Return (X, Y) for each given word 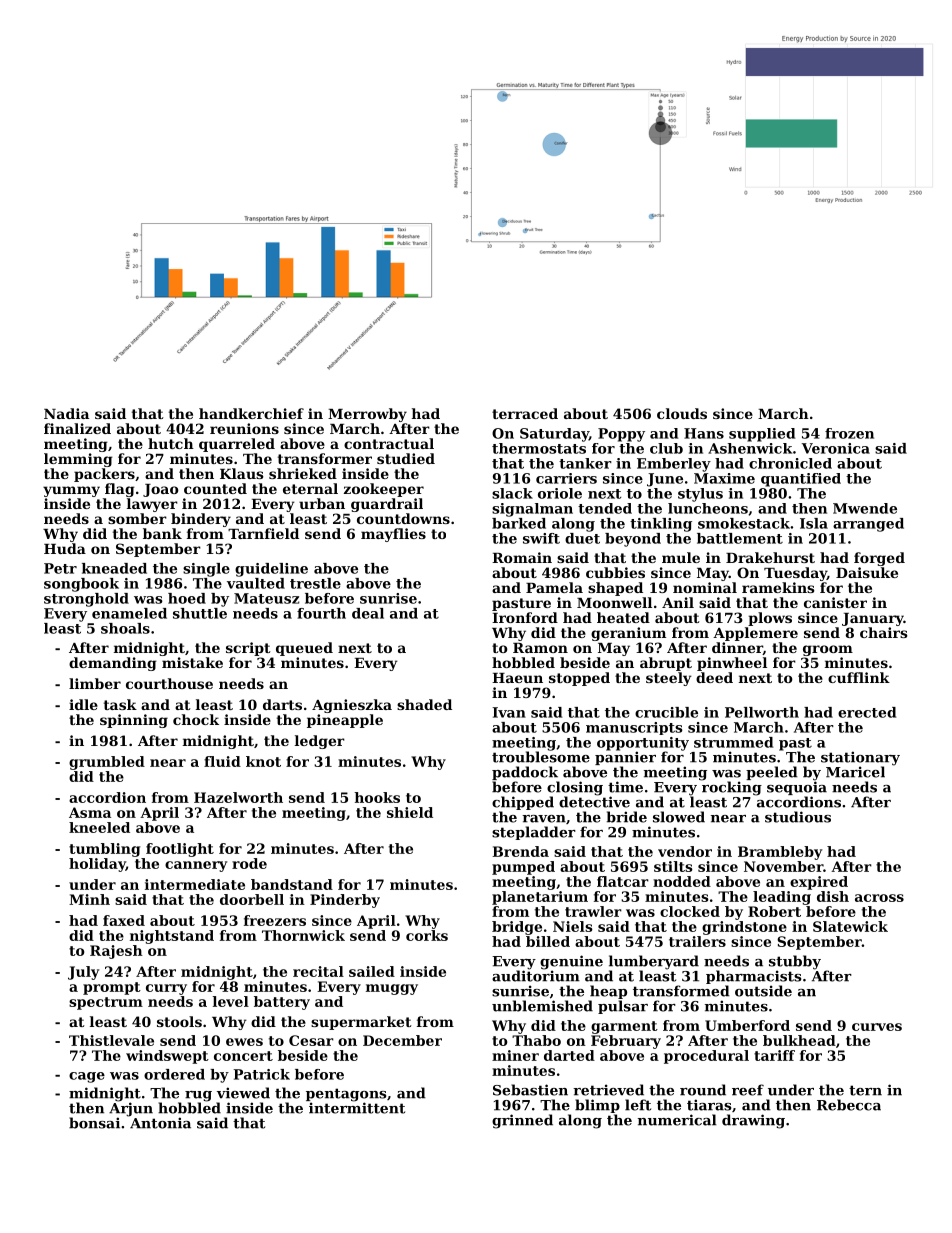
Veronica (836, 448)
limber (95, 683)
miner (515, 1055)
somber (137, 518)
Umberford (747, 1025)
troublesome (541, 757)
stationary (860, 758)
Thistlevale (111, 1040)
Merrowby (367, 415)
